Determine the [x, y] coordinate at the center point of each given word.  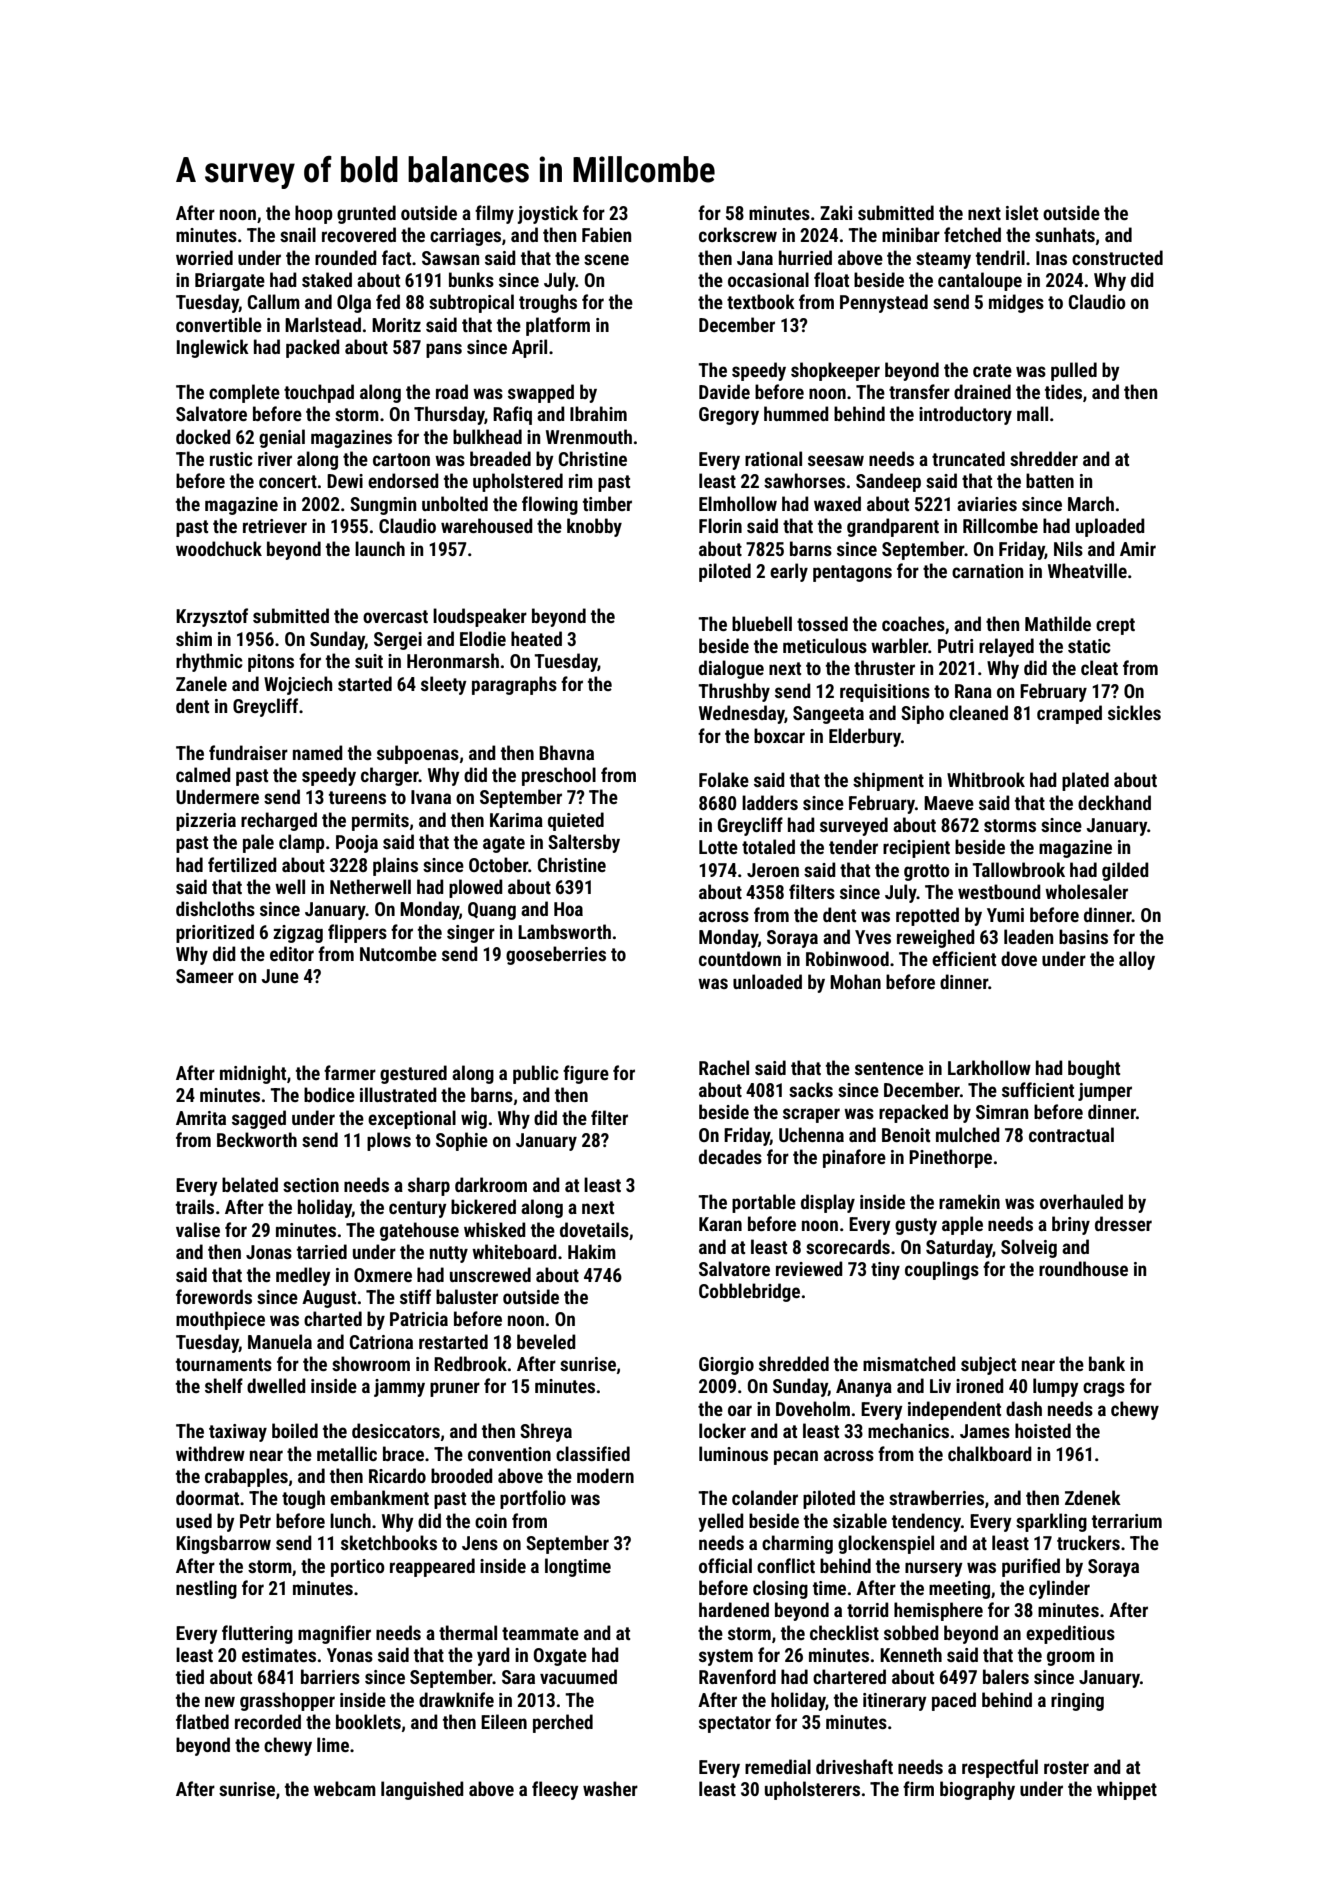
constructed [1117, 257]
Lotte [718, 847]
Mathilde [1058, 623]
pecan [796, 1457]
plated [1085, 781]
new [220, 1701]
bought [1094, 1069]
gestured [413, 1074]
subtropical [471, 303]
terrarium [1127, 1521]
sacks [811, 1089]
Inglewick [213, 348]
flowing [550, 505]
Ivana [431, 797]
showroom [371, 1363]
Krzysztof [212, 617]
